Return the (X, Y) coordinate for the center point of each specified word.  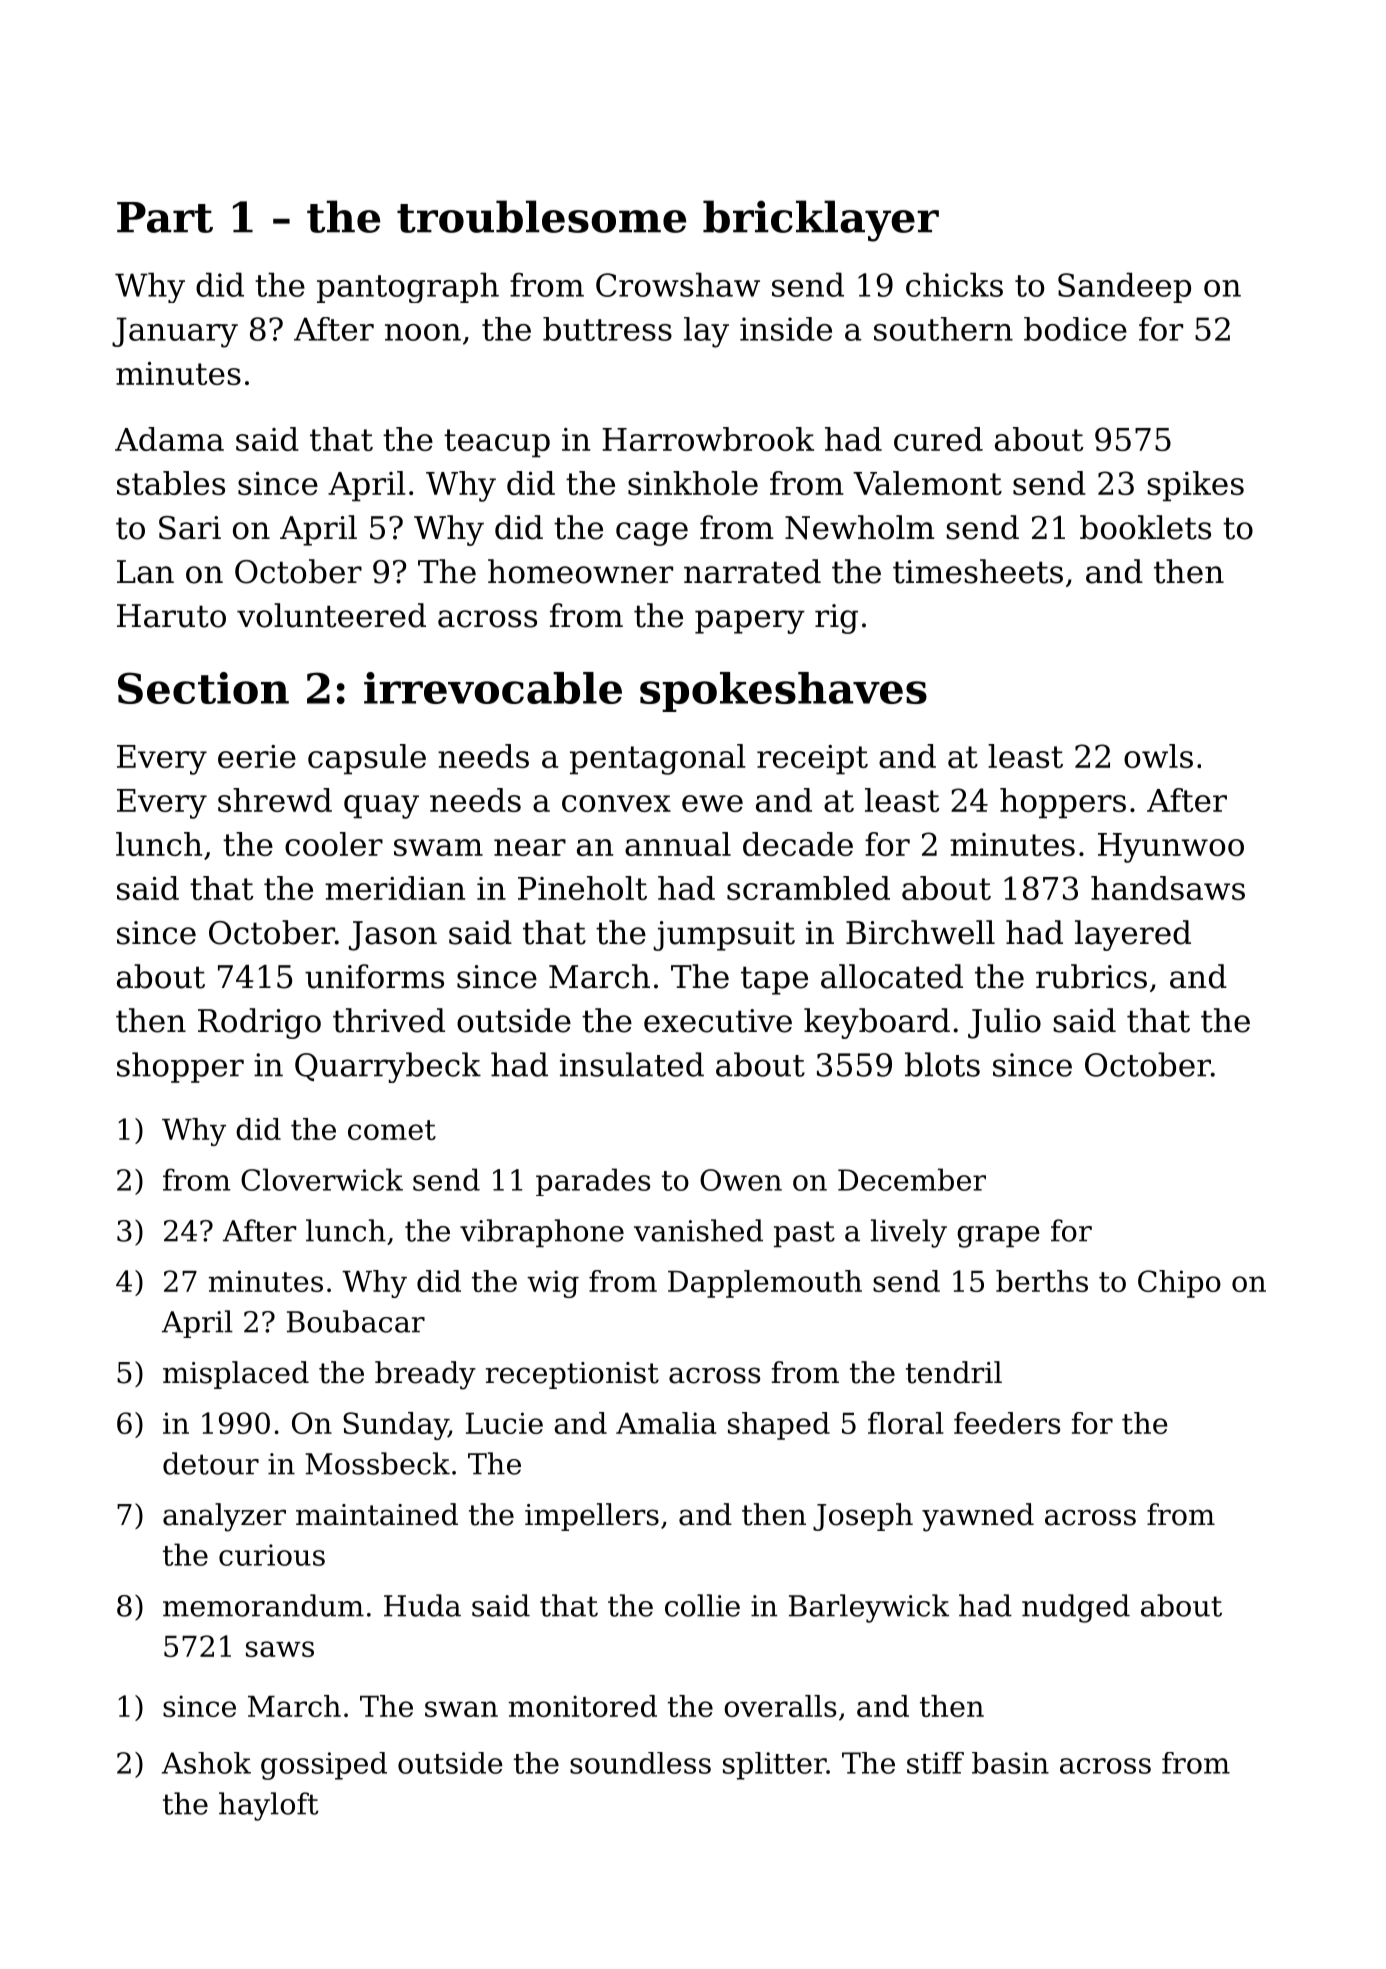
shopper (180, 1067)
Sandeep (1124, 287)
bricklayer (821, 221)
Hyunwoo (1171, 848)
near (530, 847)
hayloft (268, 1806)
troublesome (541, 216)
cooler (334, 844)
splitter (774, 1766)
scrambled (808, 888)
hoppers (1063, 803)
